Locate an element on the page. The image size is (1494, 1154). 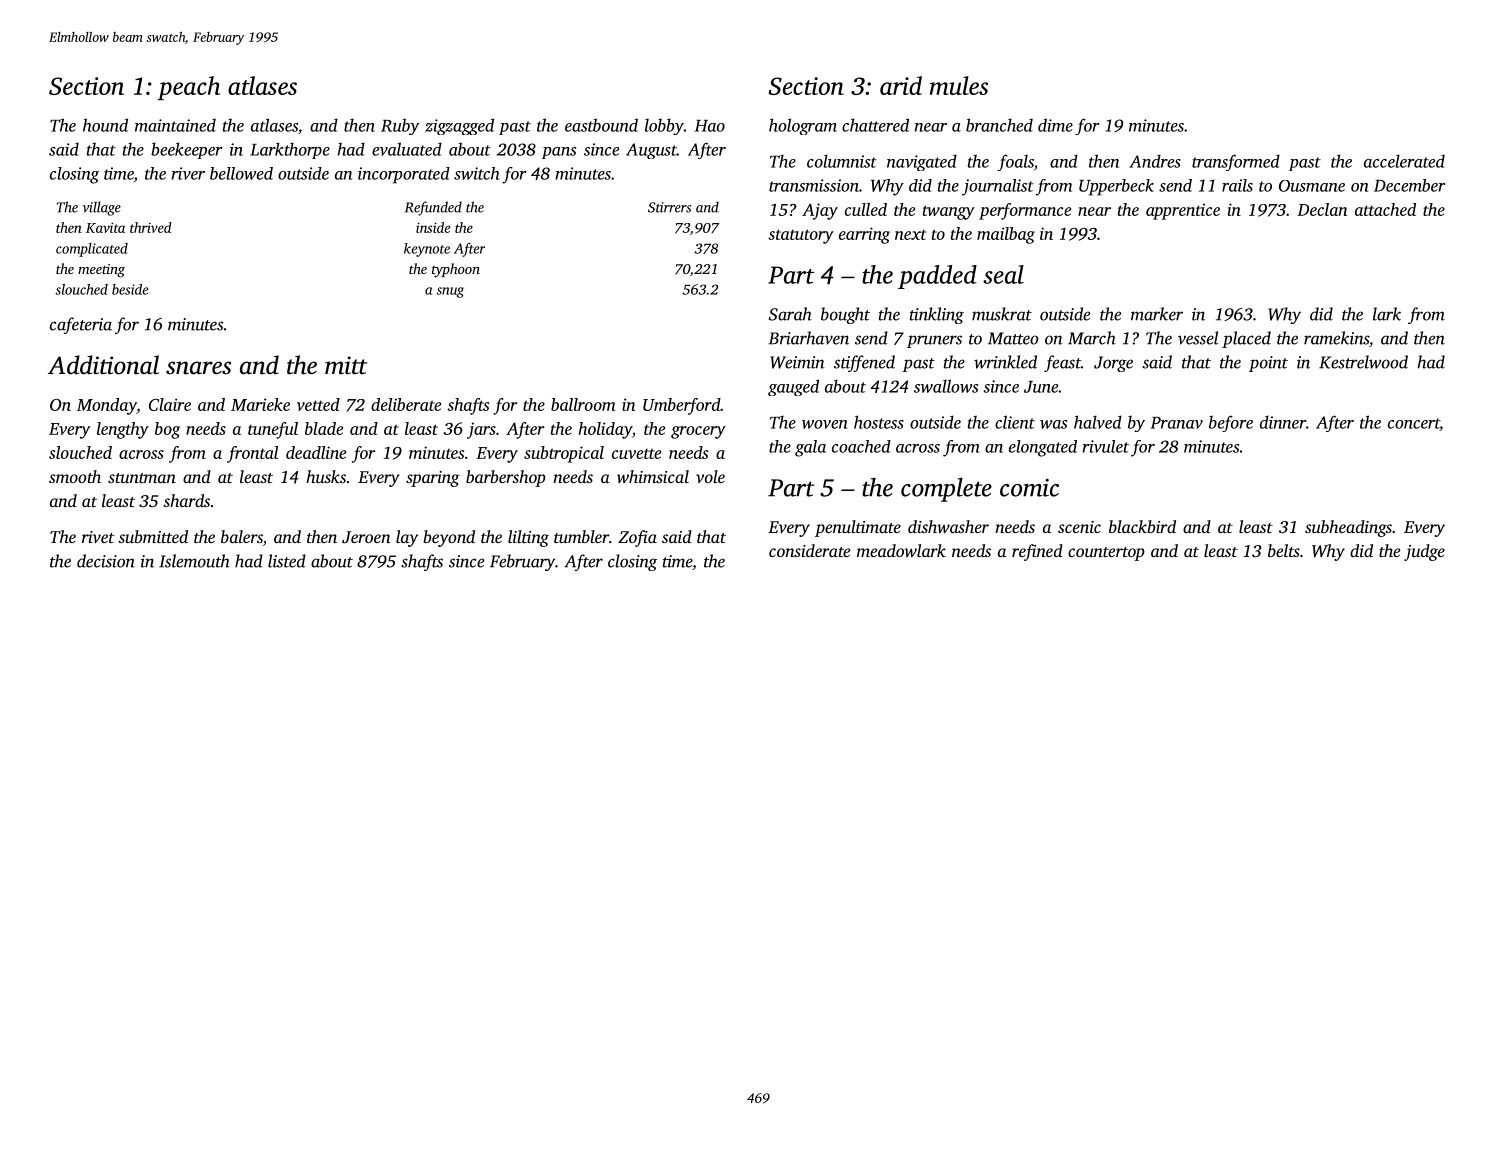
lay is located at coordinates (407, 538).
